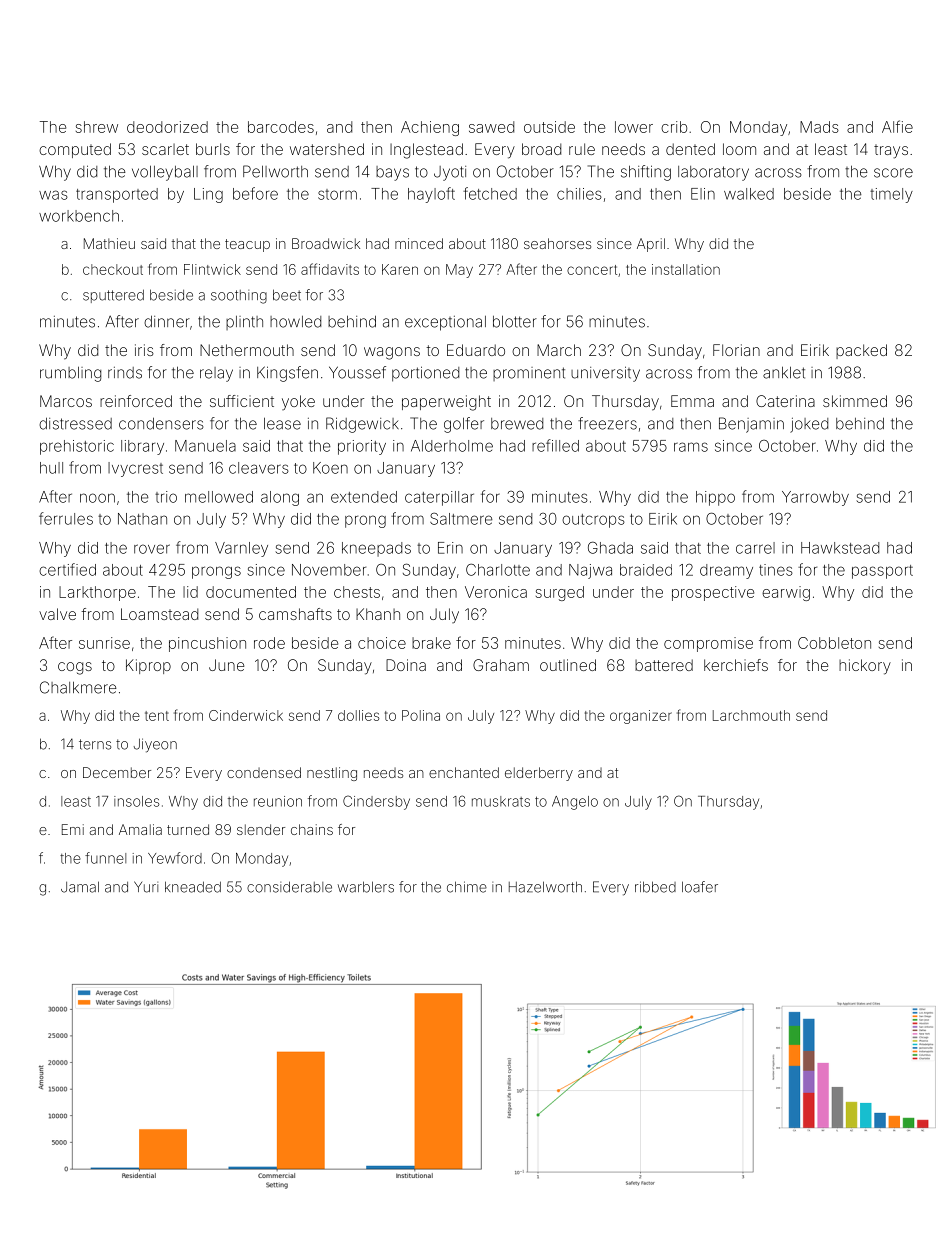 This document has width=952, height=1233. Describe the element at coordinates (75, 150) in the document. I see `computed` at that location.
